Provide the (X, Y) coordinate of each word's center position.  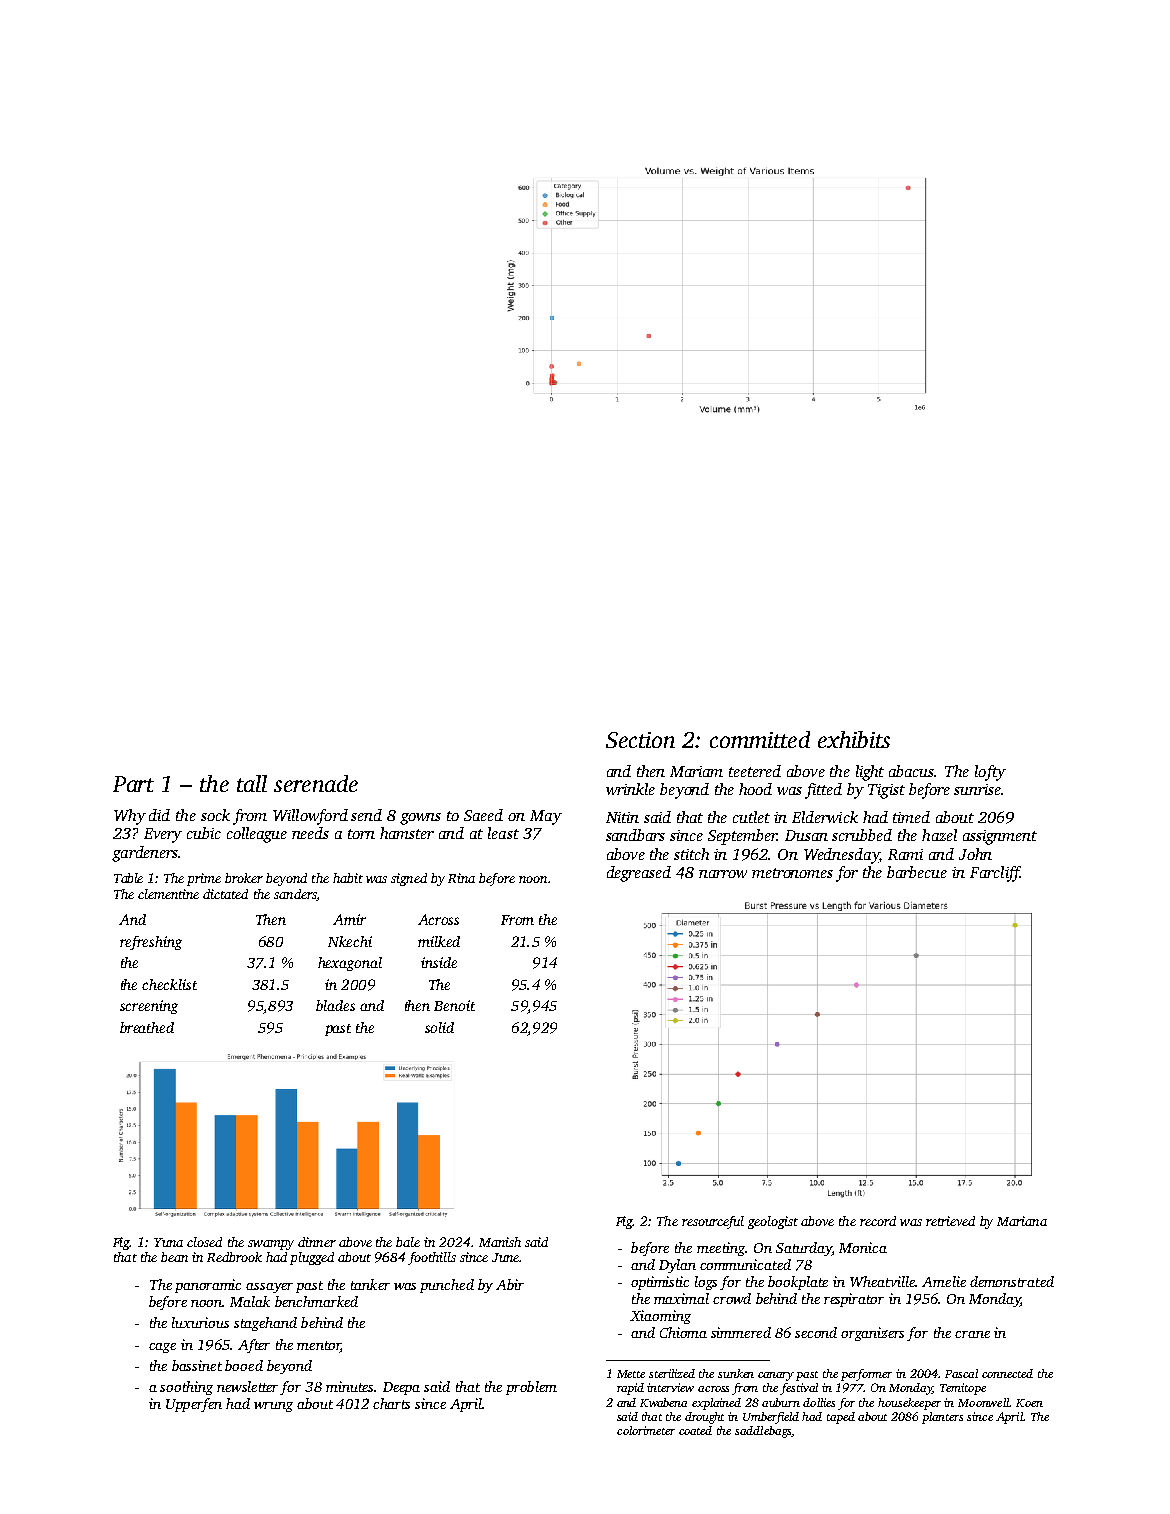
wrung (273, 1407)
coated (695, 1430)
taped (841, 1418)
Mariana (1022, 1221)
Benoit (454, 1005)
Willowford (310, 817)
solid (439, 1027)
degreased (639, 874)
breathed (147, 1027)
